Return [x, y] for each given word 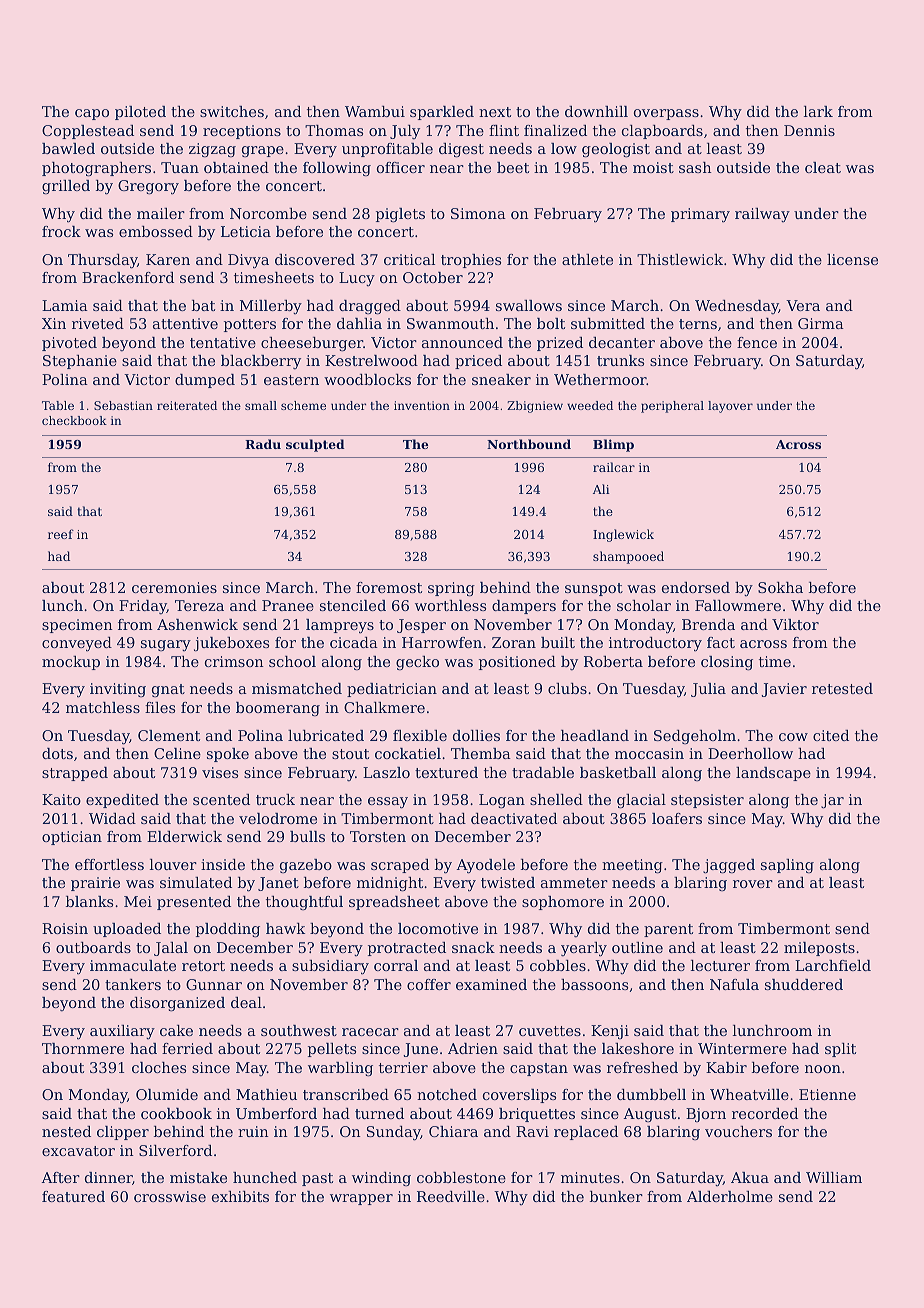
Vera [803, 305]
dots [57, 753]
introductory [655, 644]
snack [473, 947]
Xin [54, 323]
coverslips [519, 1096]
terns [698, 324]
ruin [253, 1131]
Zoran [514, 642]
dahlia [359, 323]
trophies [471, 261]
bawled [68, 148]
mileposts [819, 949]
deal [246, 1002]
